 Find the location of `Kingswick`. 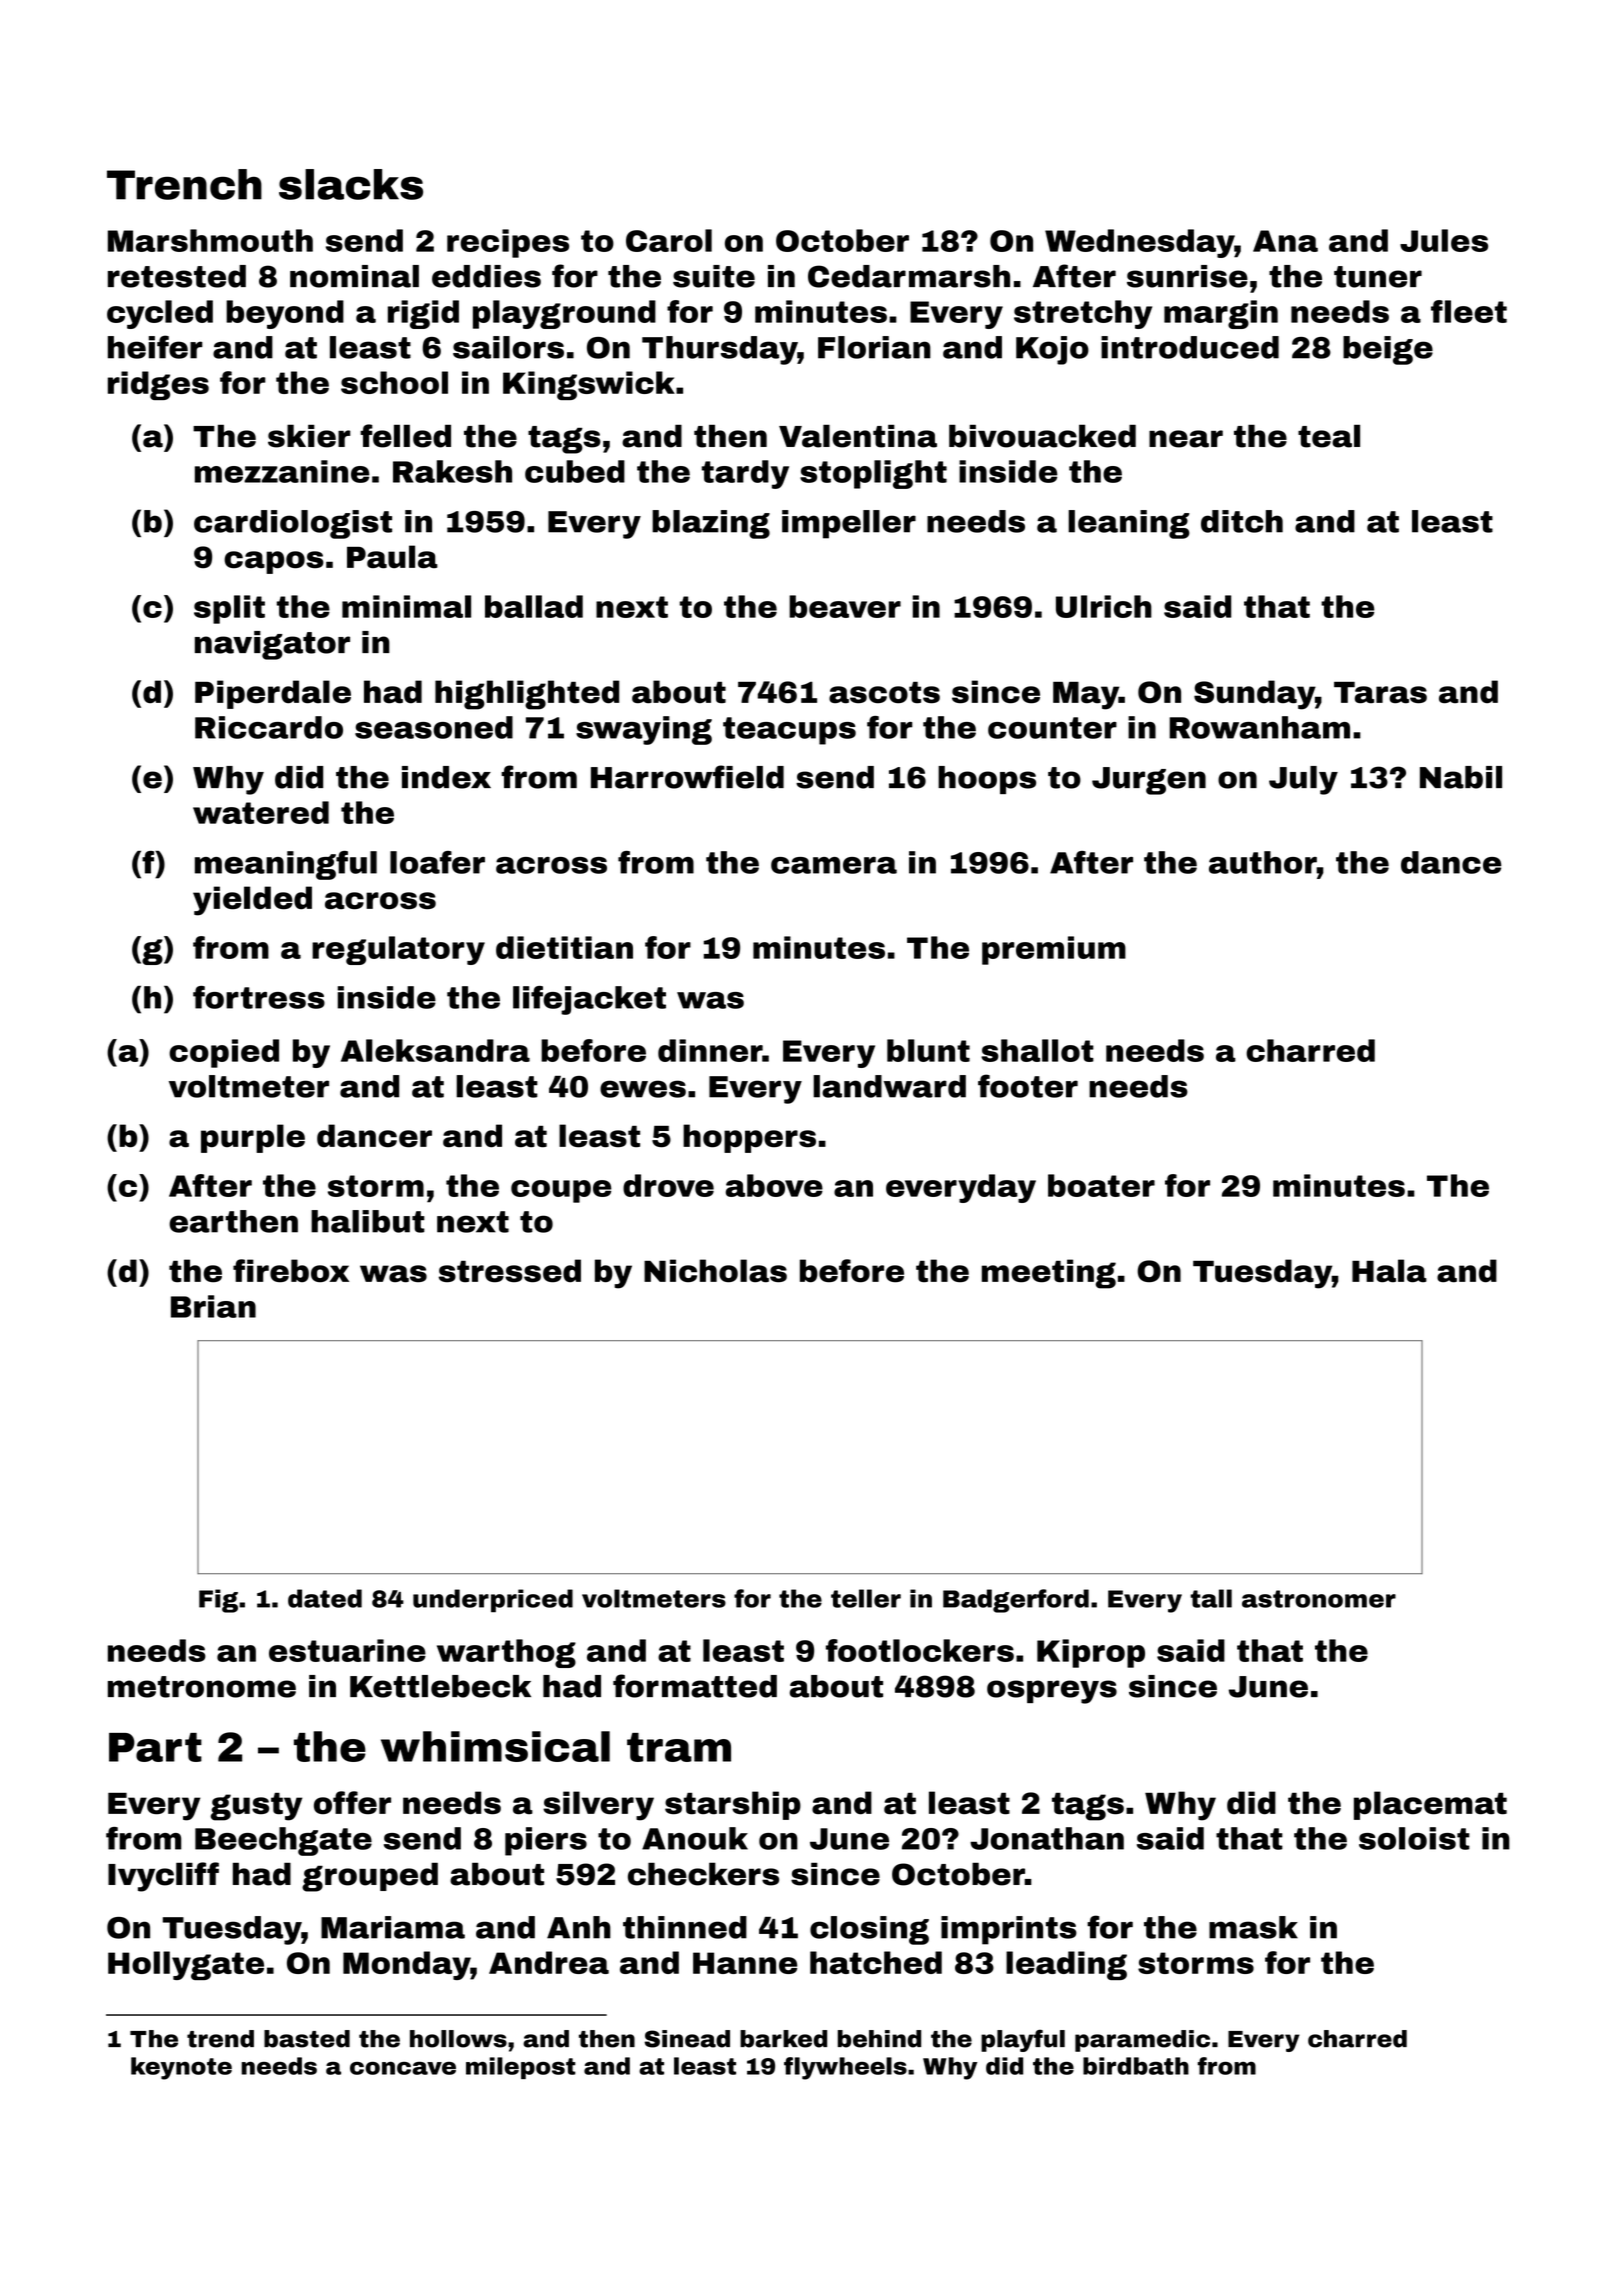

Kingswick is located at coordinates (589, 385).
